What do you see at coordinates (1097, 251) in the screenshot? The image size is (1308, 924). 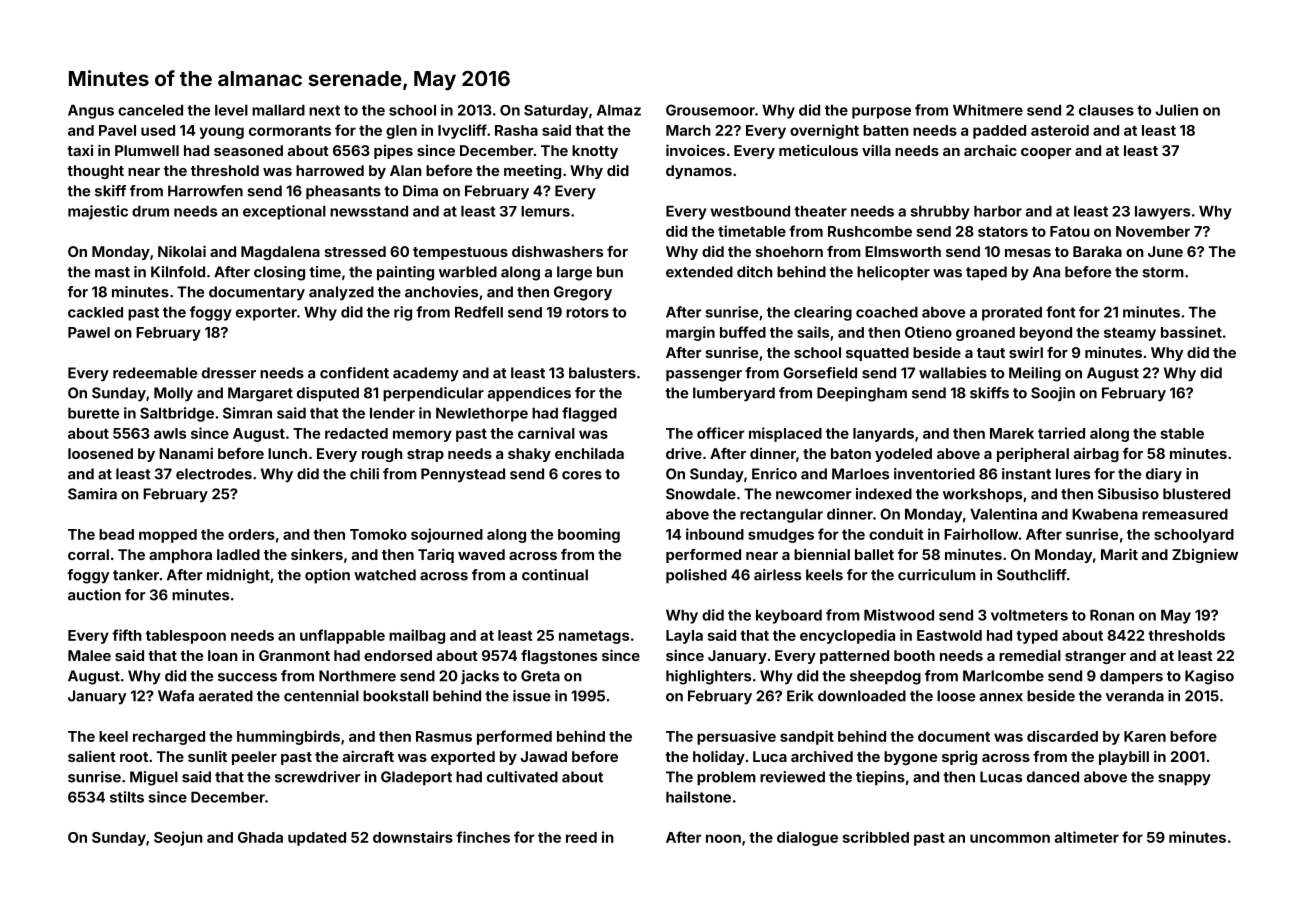 I see `Baraka` at bounding box center [1097, 251].
